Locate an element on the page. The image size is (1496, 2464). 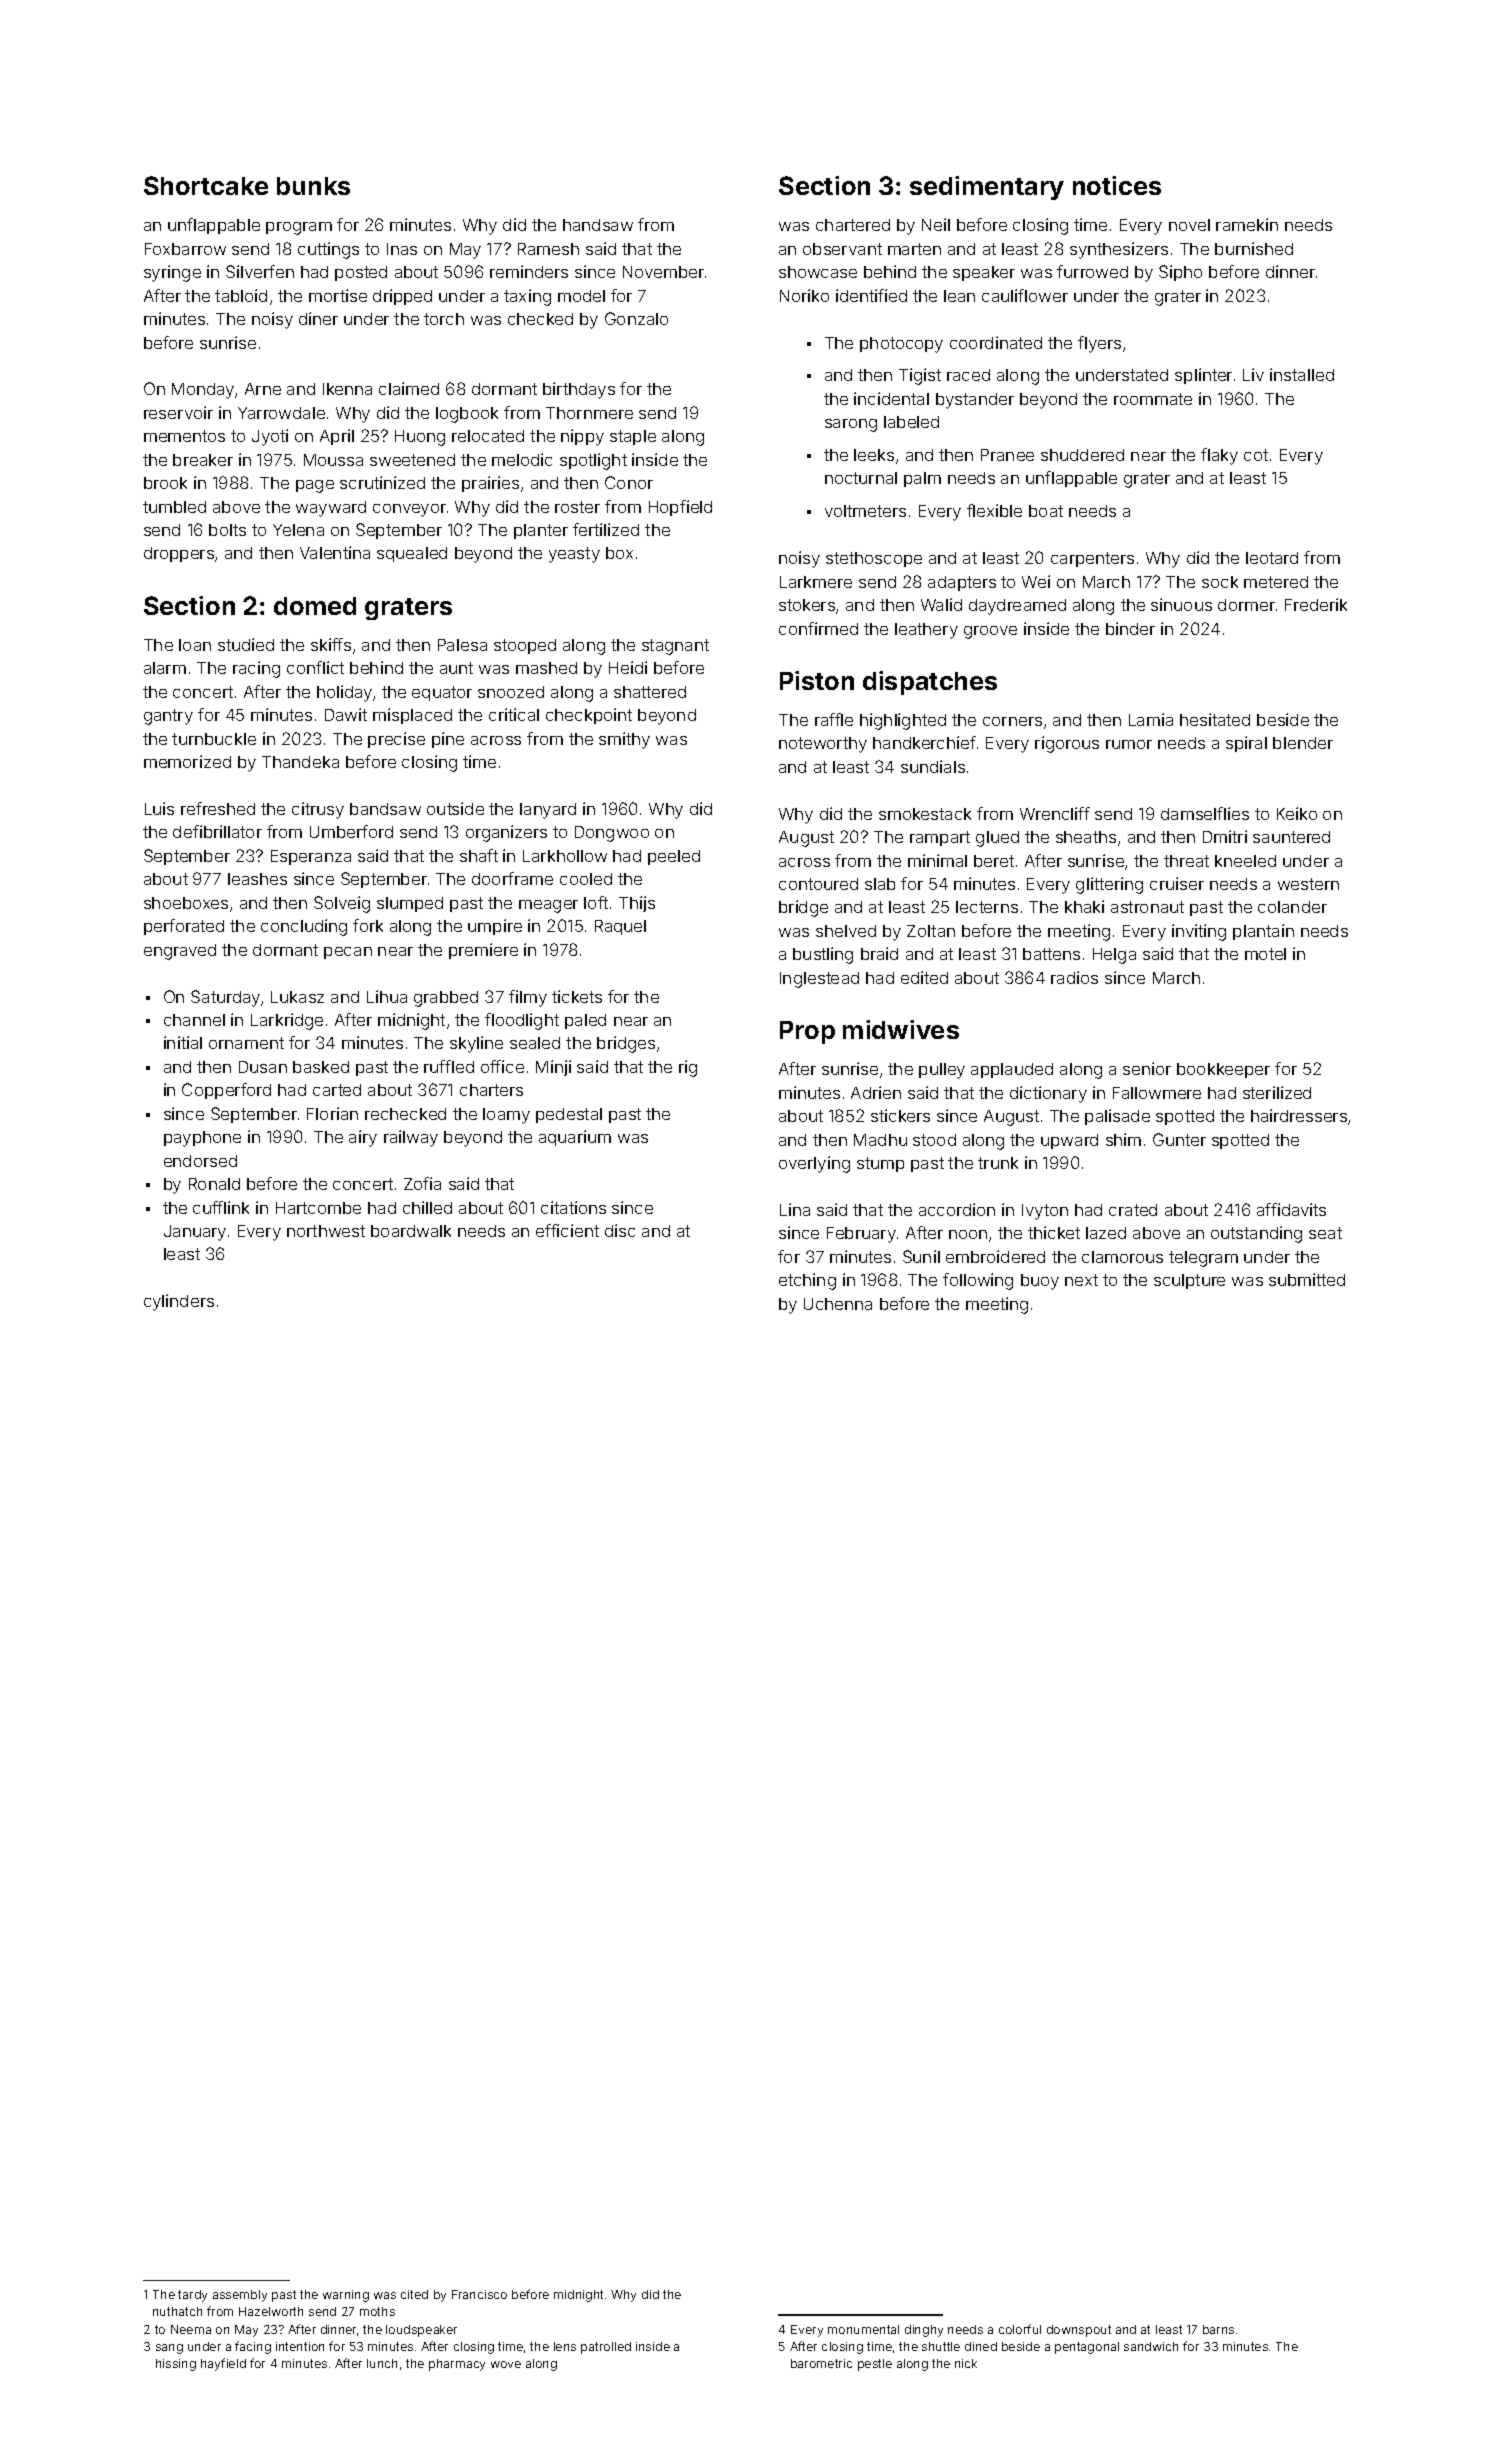
Uchenna is located at coordinates (838, 1304).
